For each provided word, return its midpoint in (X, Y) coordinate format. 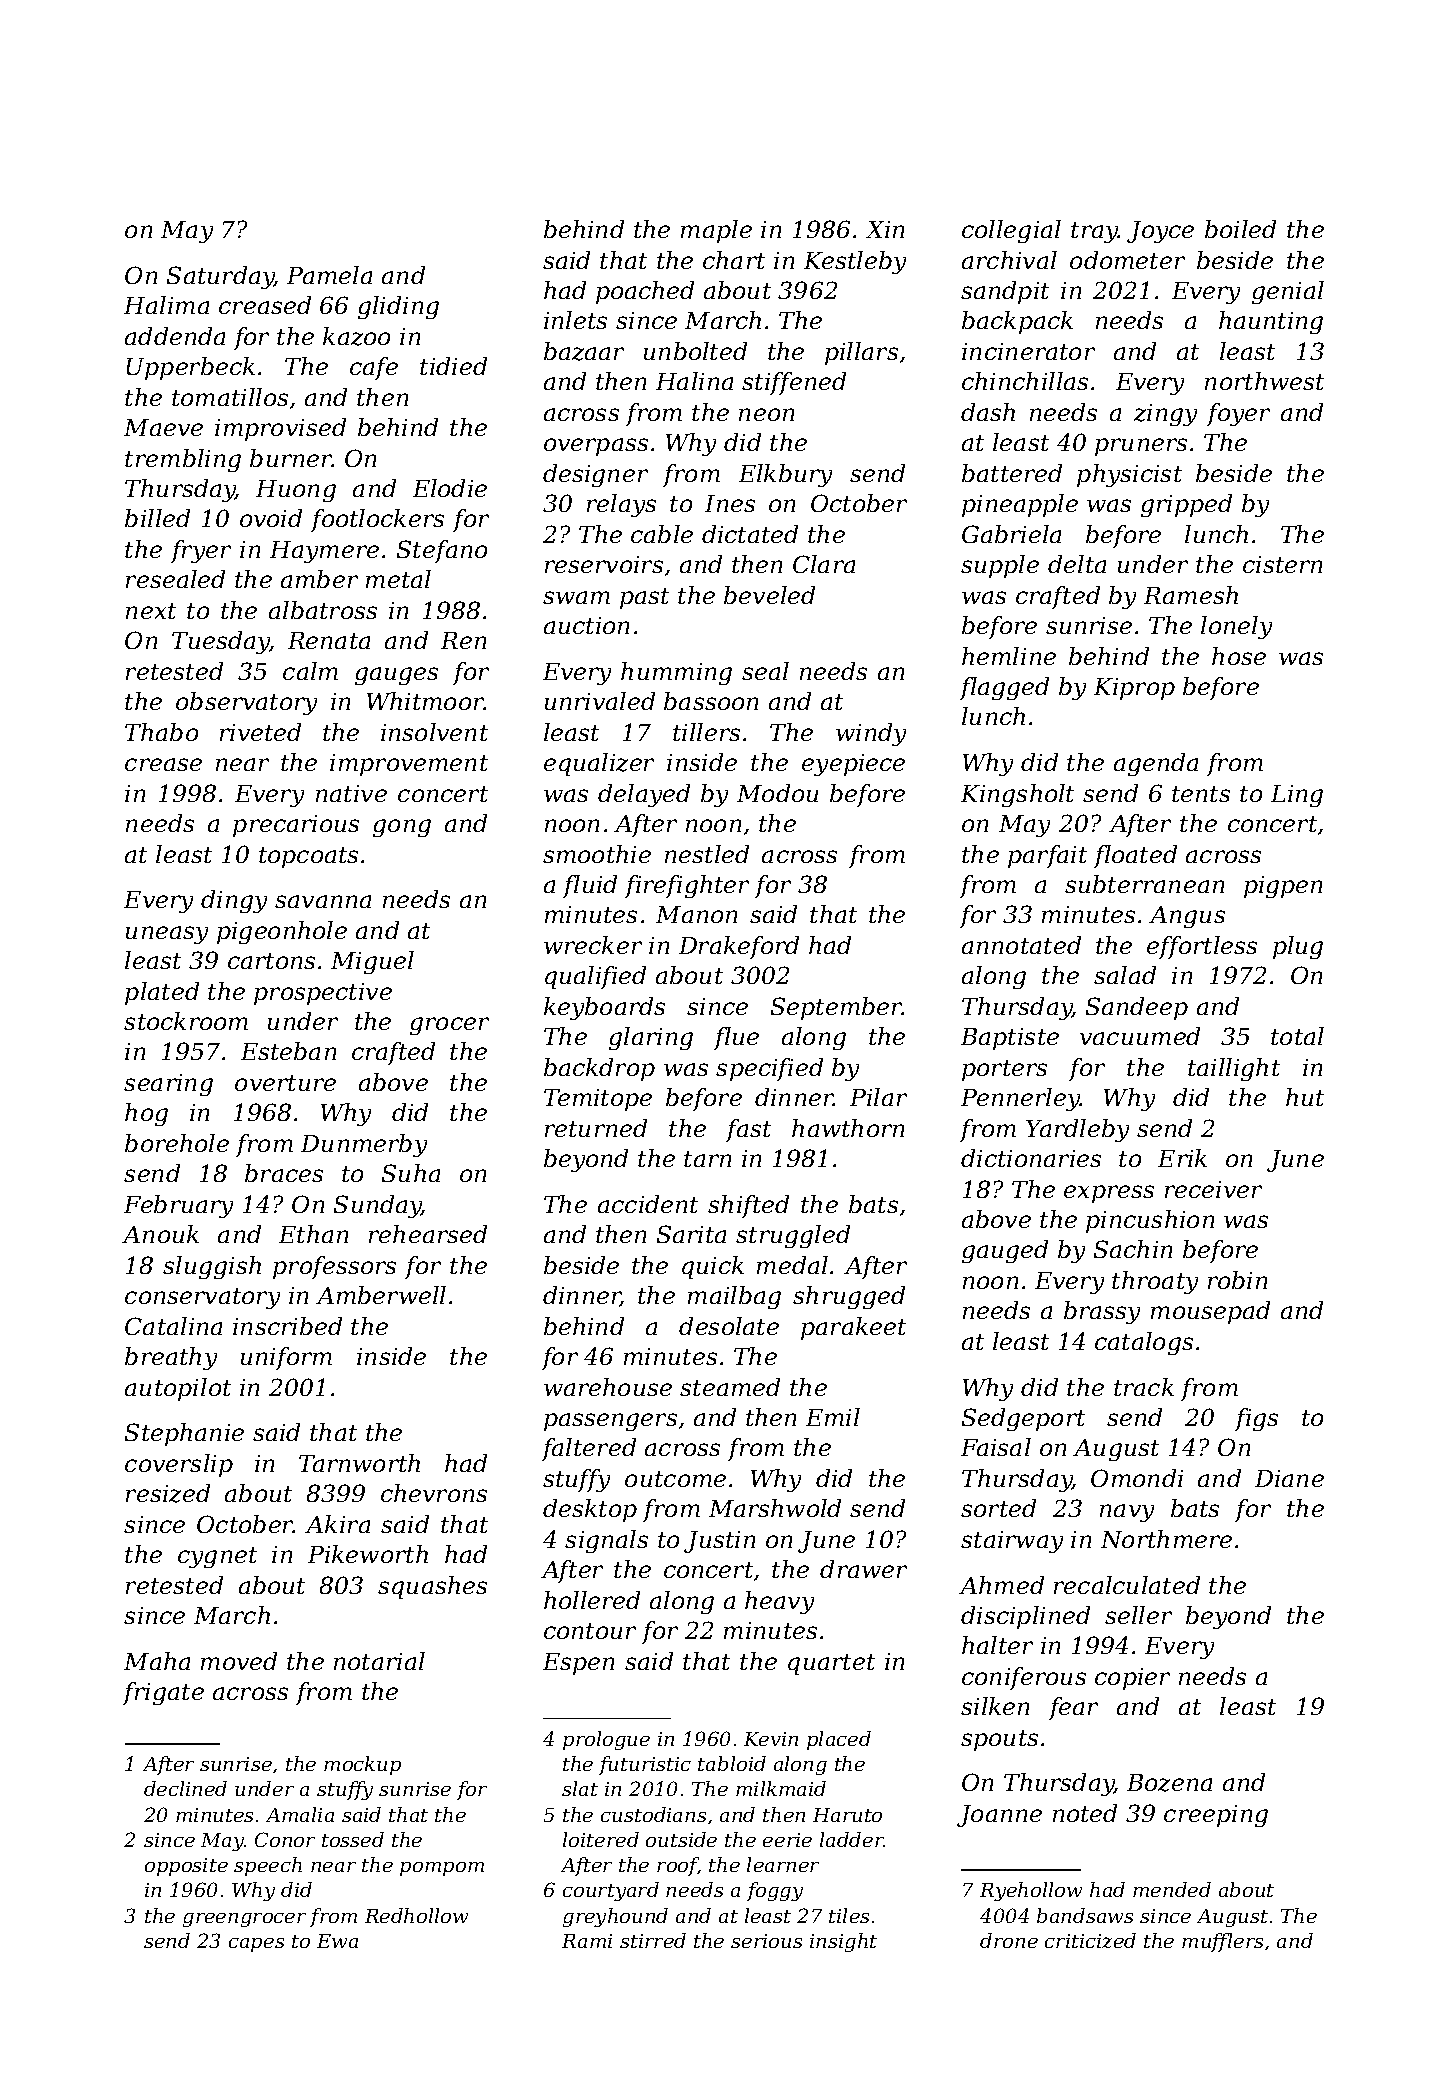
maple (716, 231)
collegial (1011, 231)
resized (168, 1493)
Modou (777, 793)
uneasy (167, 935)
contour (590, 1631)
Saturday (220, 277)
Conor (285, 1839)
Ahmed (1001, 1585)
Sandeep (1137, 1008)
